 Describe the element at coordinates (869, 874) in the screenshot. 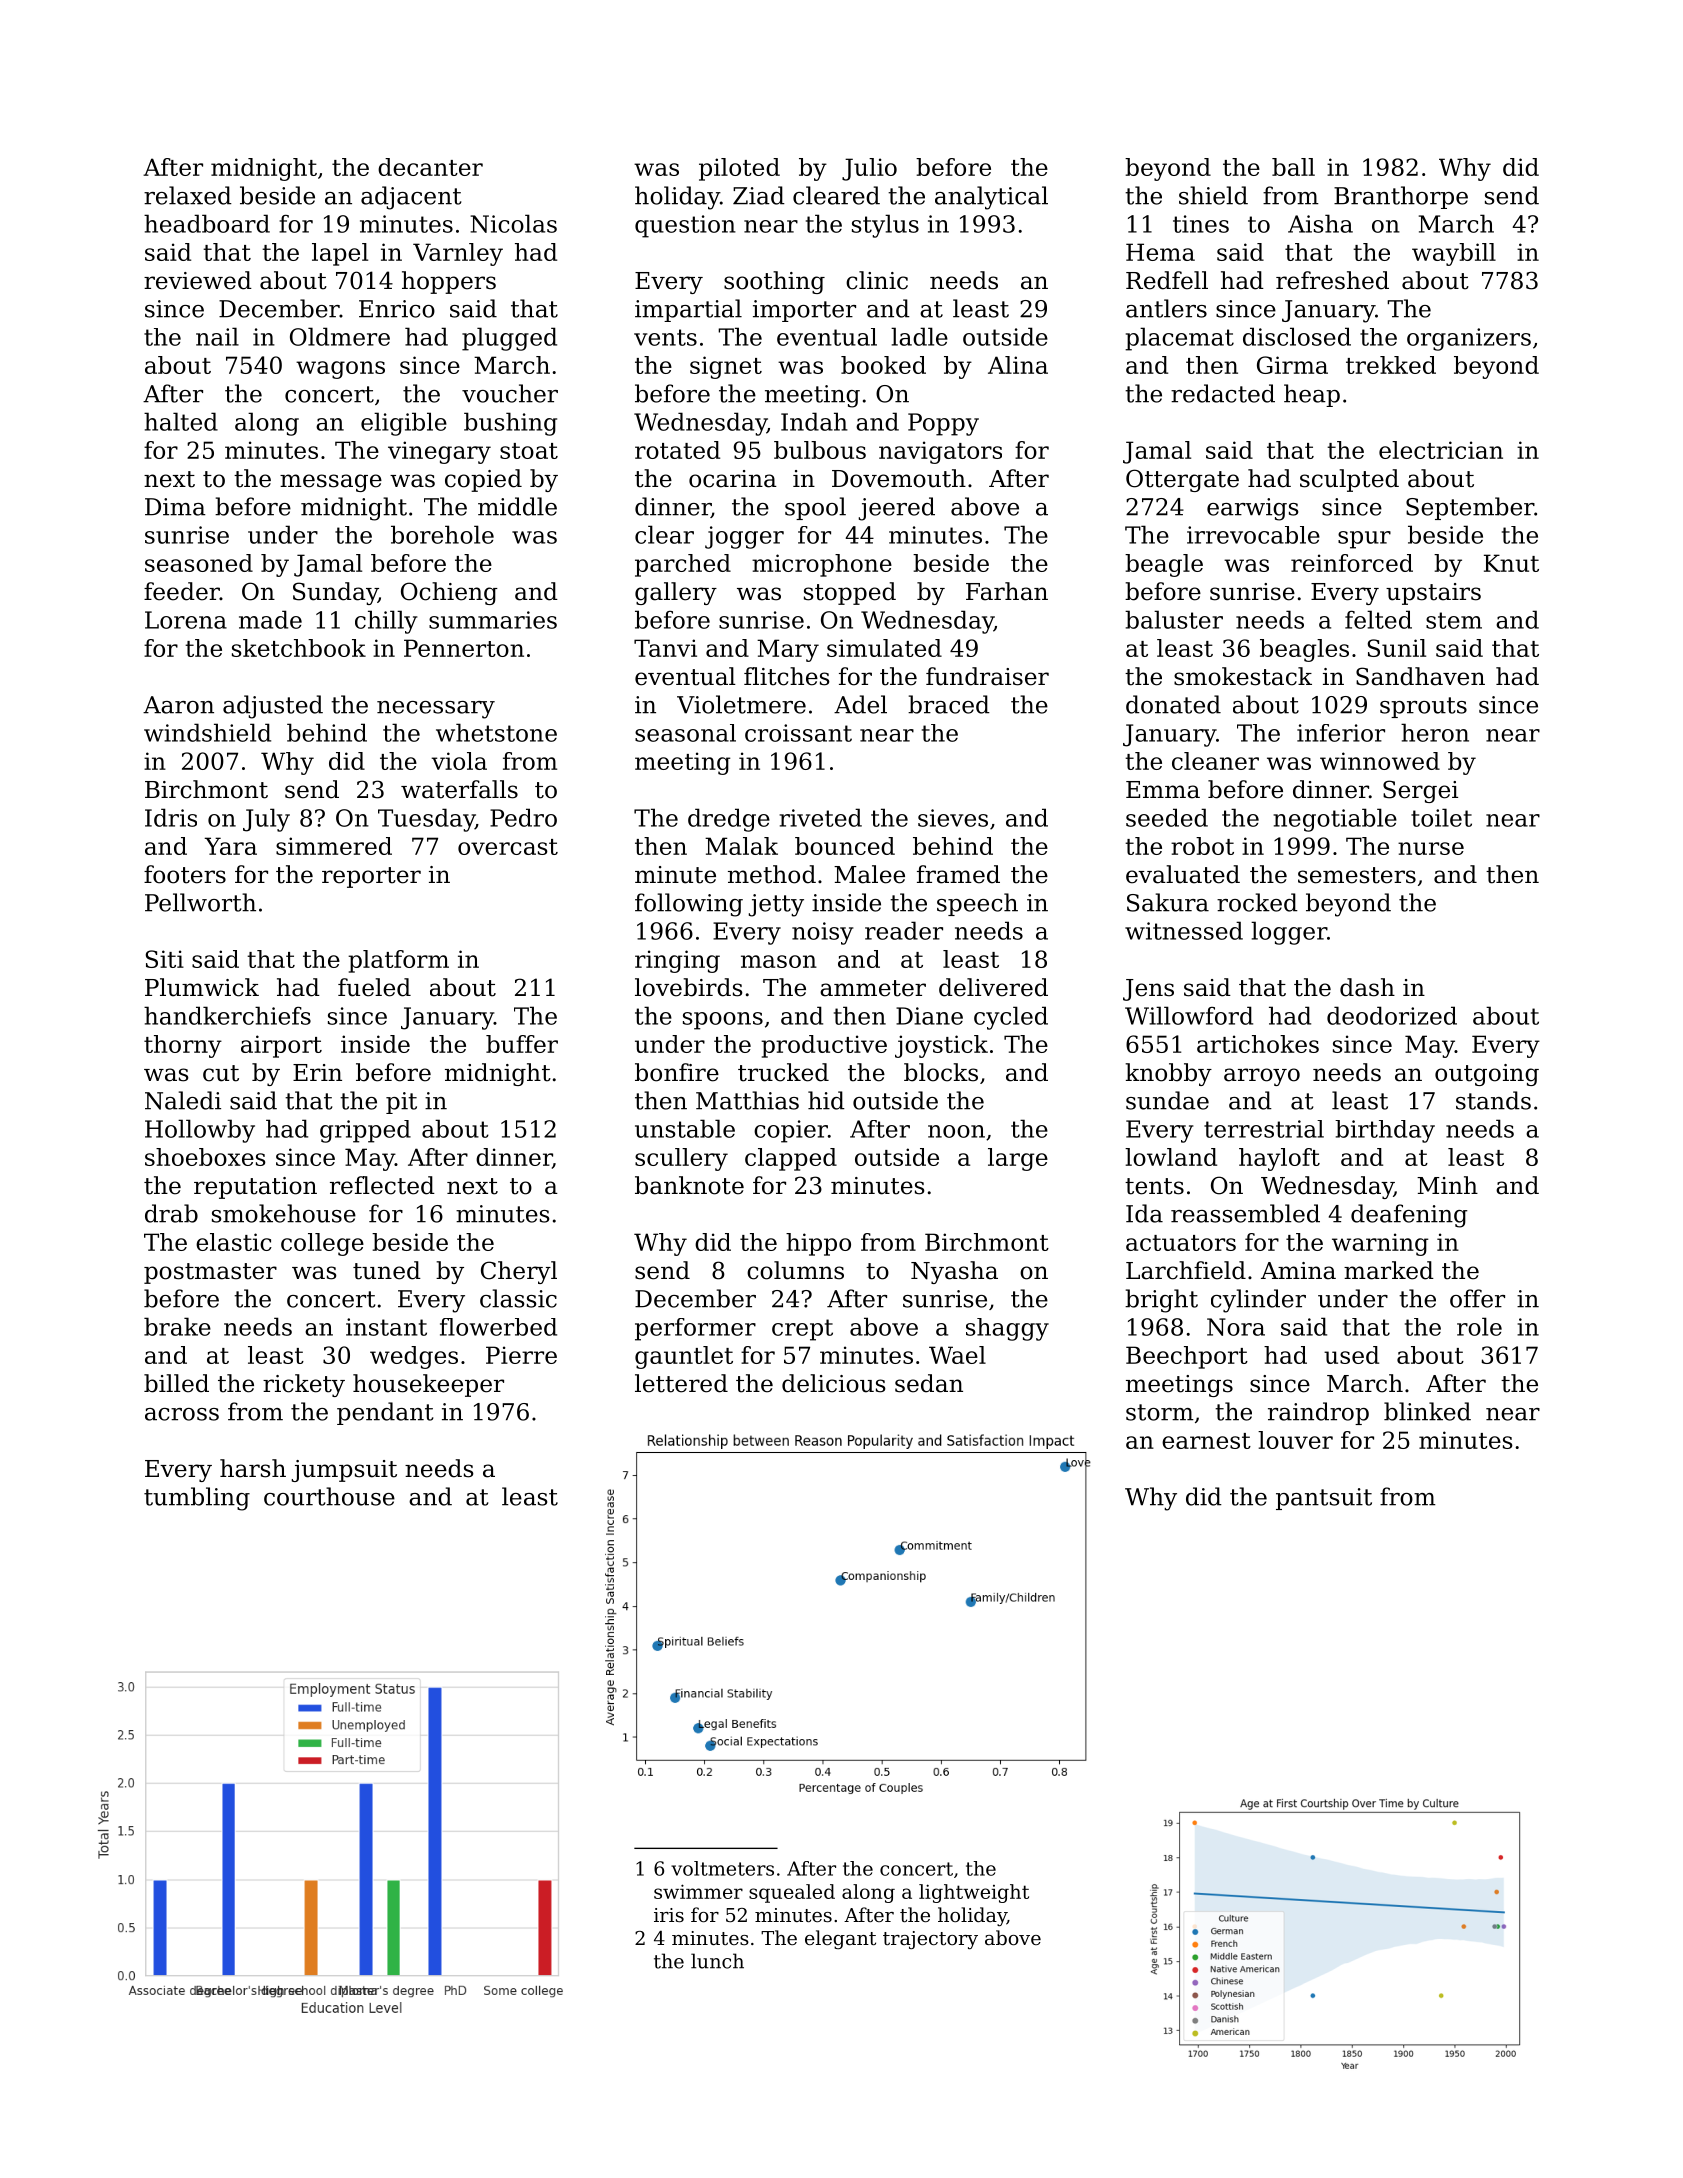

I see `Malee` at that location.
